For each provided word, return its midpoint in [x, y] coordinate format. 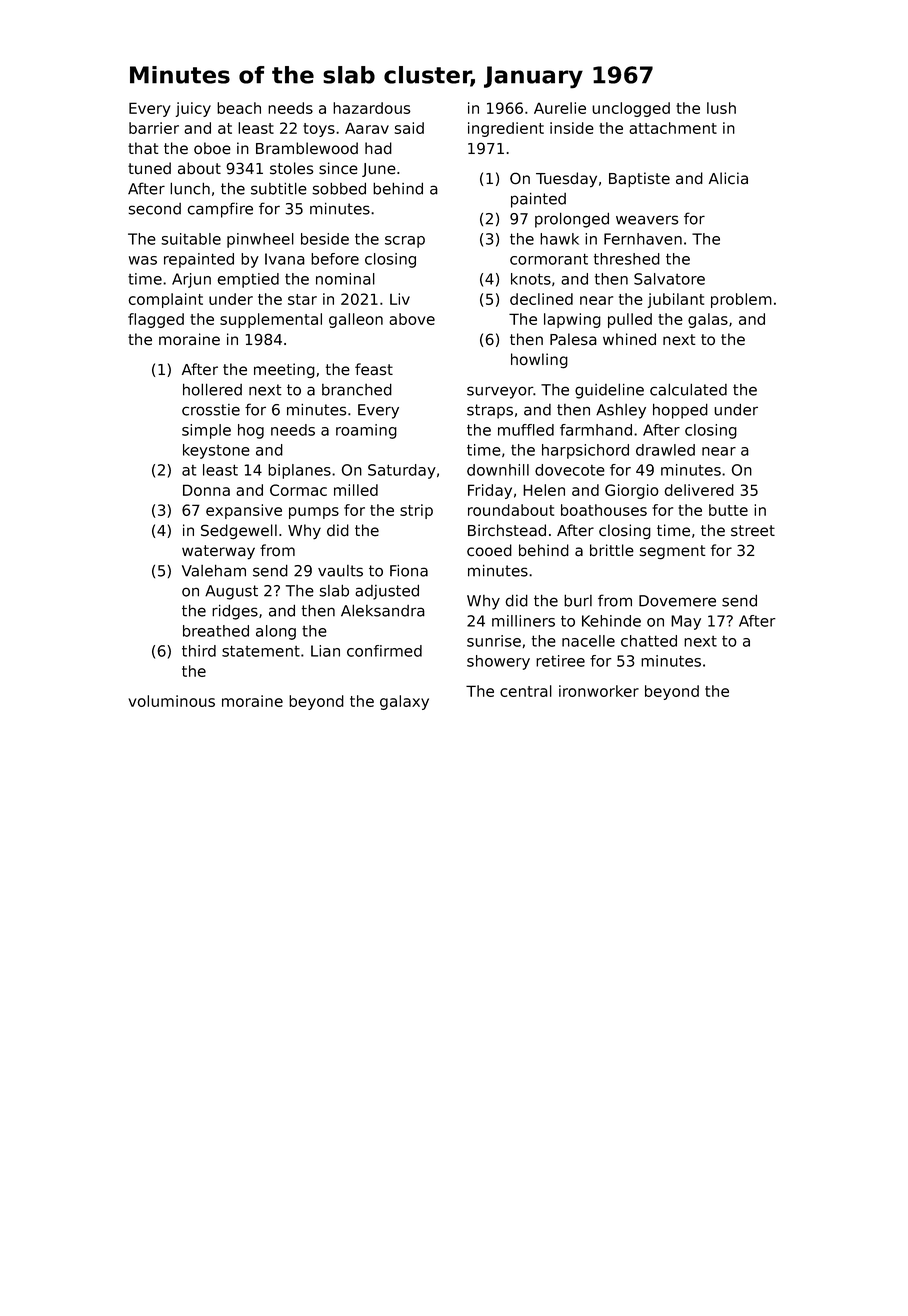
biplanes [299, 471]
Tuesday [566, 180]
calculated [688, 389]
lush [721, 108]
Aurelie [560, 108]
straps [490, 411]
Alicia [728, 178]
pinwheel [260, 240]
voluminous [171, 701]
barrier [154, 128]
